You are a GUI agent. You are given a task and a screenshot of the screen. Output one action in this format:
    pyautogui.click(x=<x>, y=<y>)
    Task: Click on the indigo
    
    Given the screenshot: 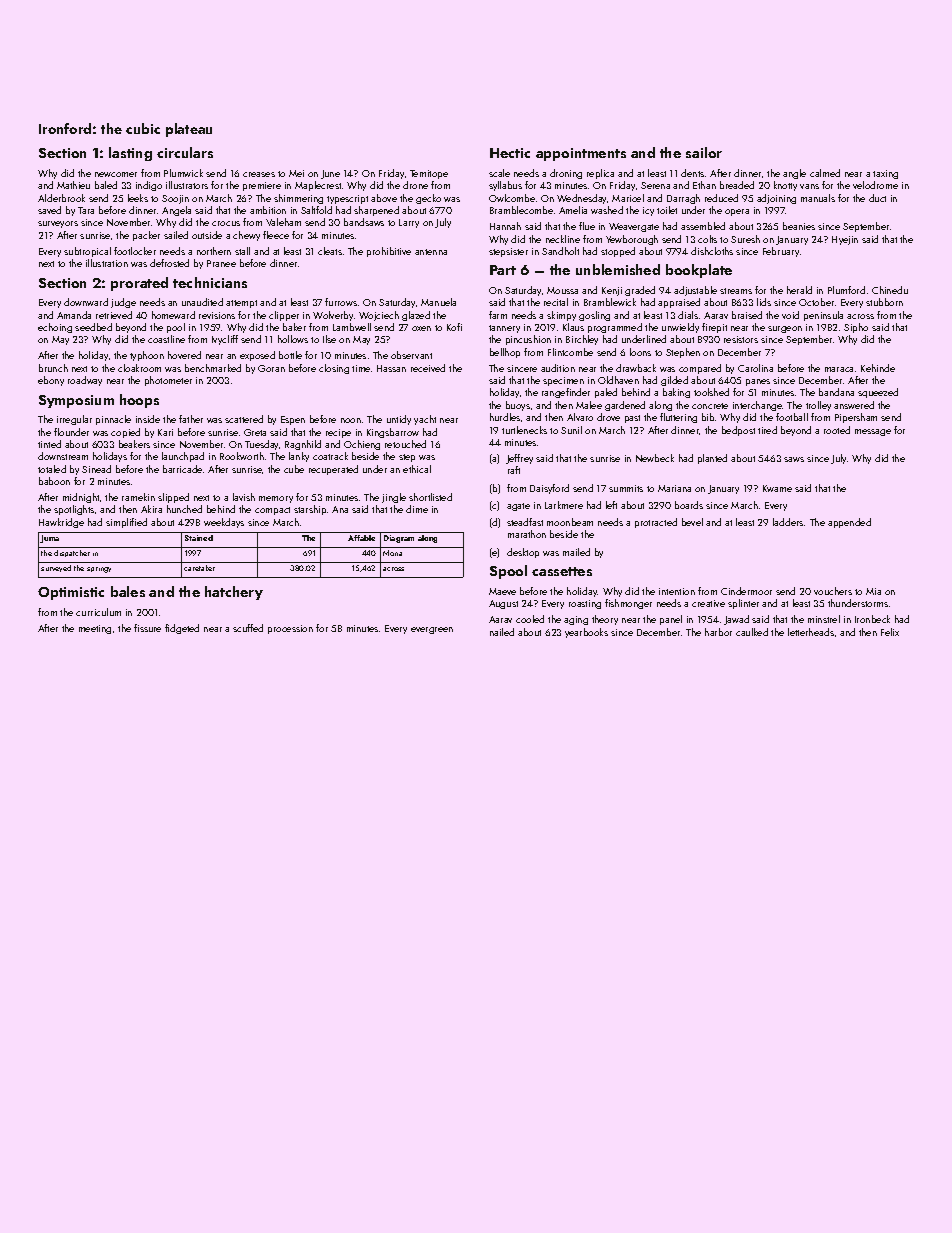 What is the action you would take?
    pyautogui.click(x=149, y=186)
